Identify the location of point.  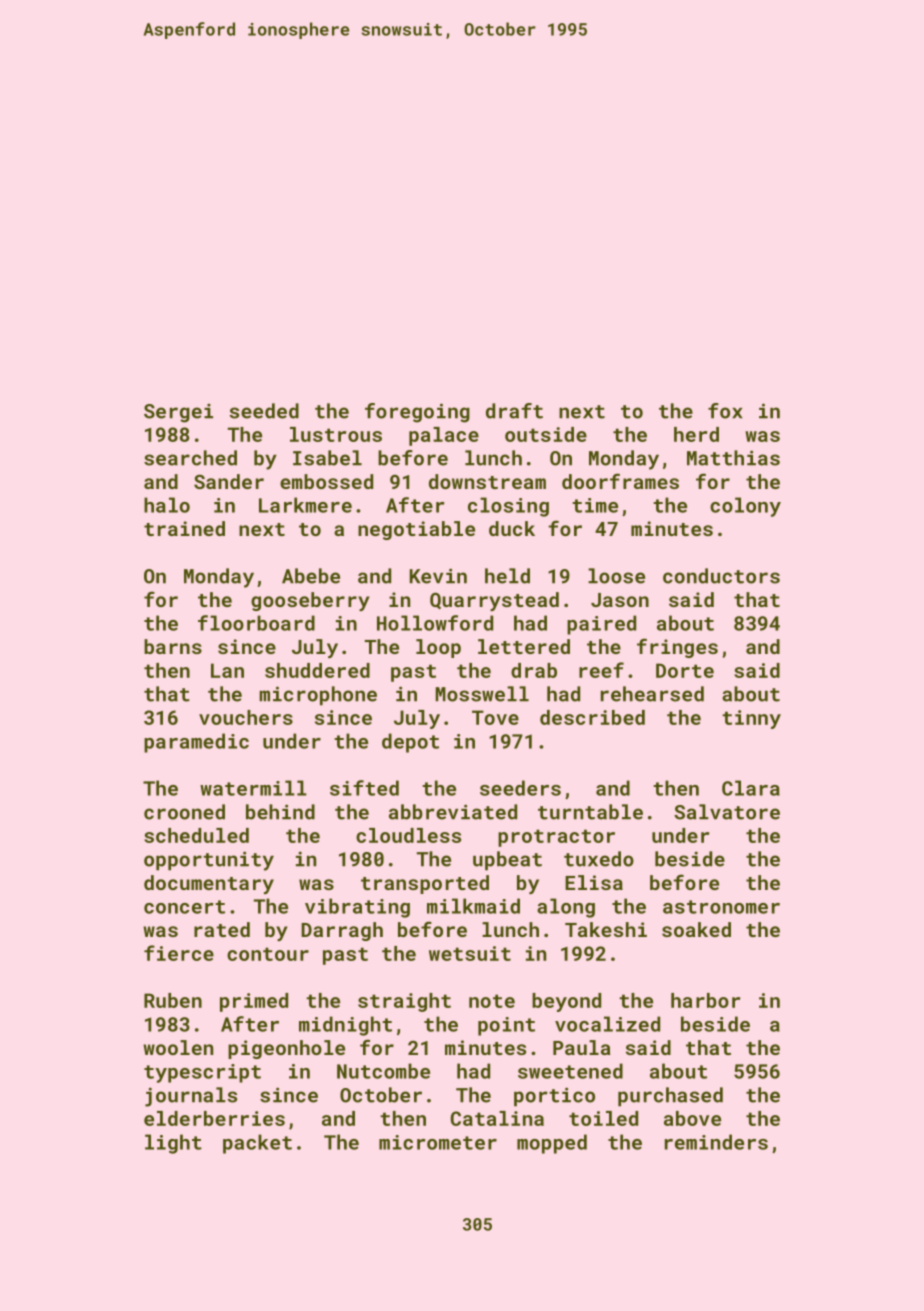
(506, 1026).
